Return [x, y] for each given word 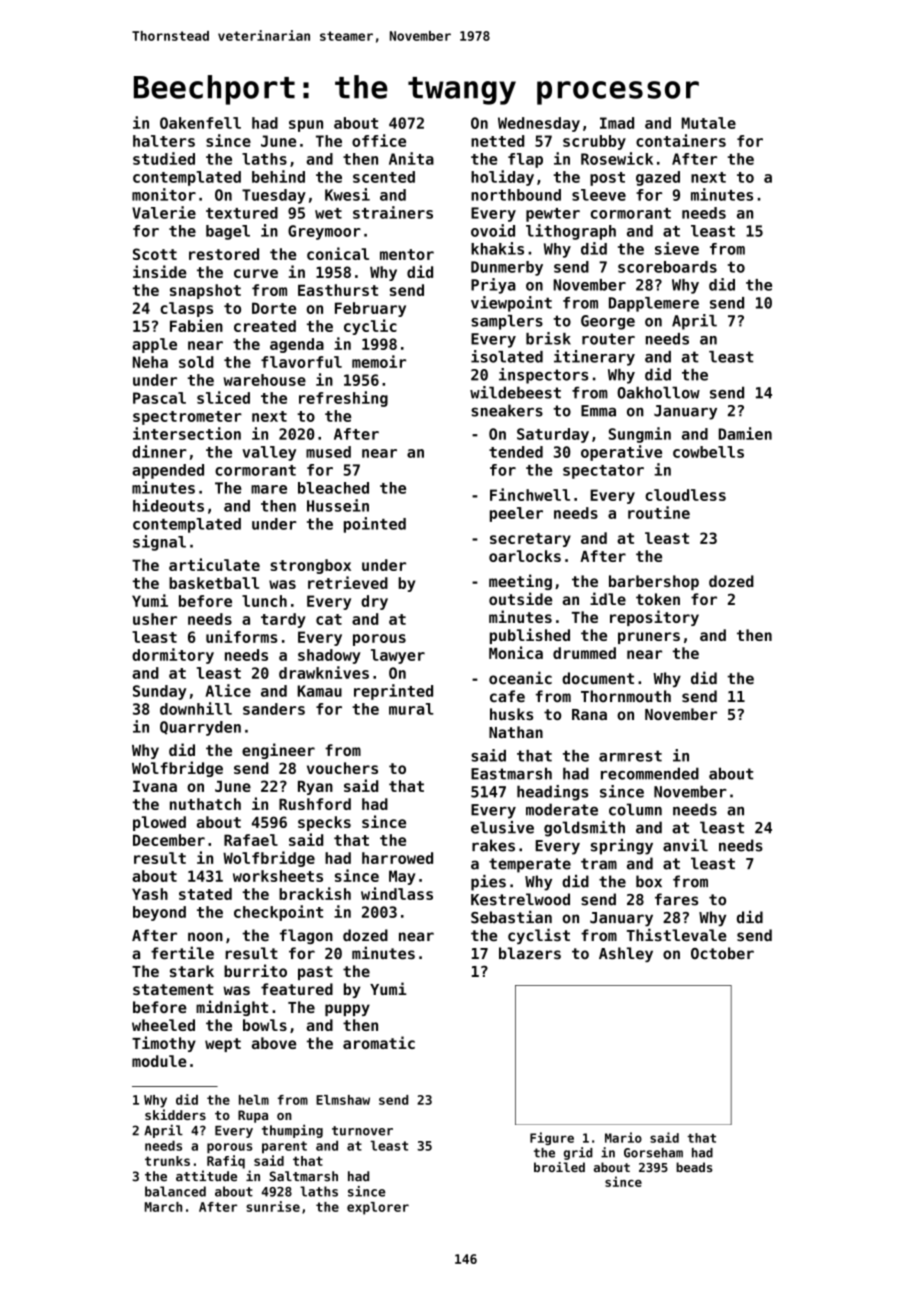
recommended [650, 773]
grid [578, 1153]
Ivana [155, 786]
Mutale [709, 123]
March [163, 1207]
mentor [407, 254]
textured [242, 213]
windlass [397, 893]
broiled [559, 1167]
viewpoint [511, 304]
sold [196, 362]
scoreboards [667, 267]
